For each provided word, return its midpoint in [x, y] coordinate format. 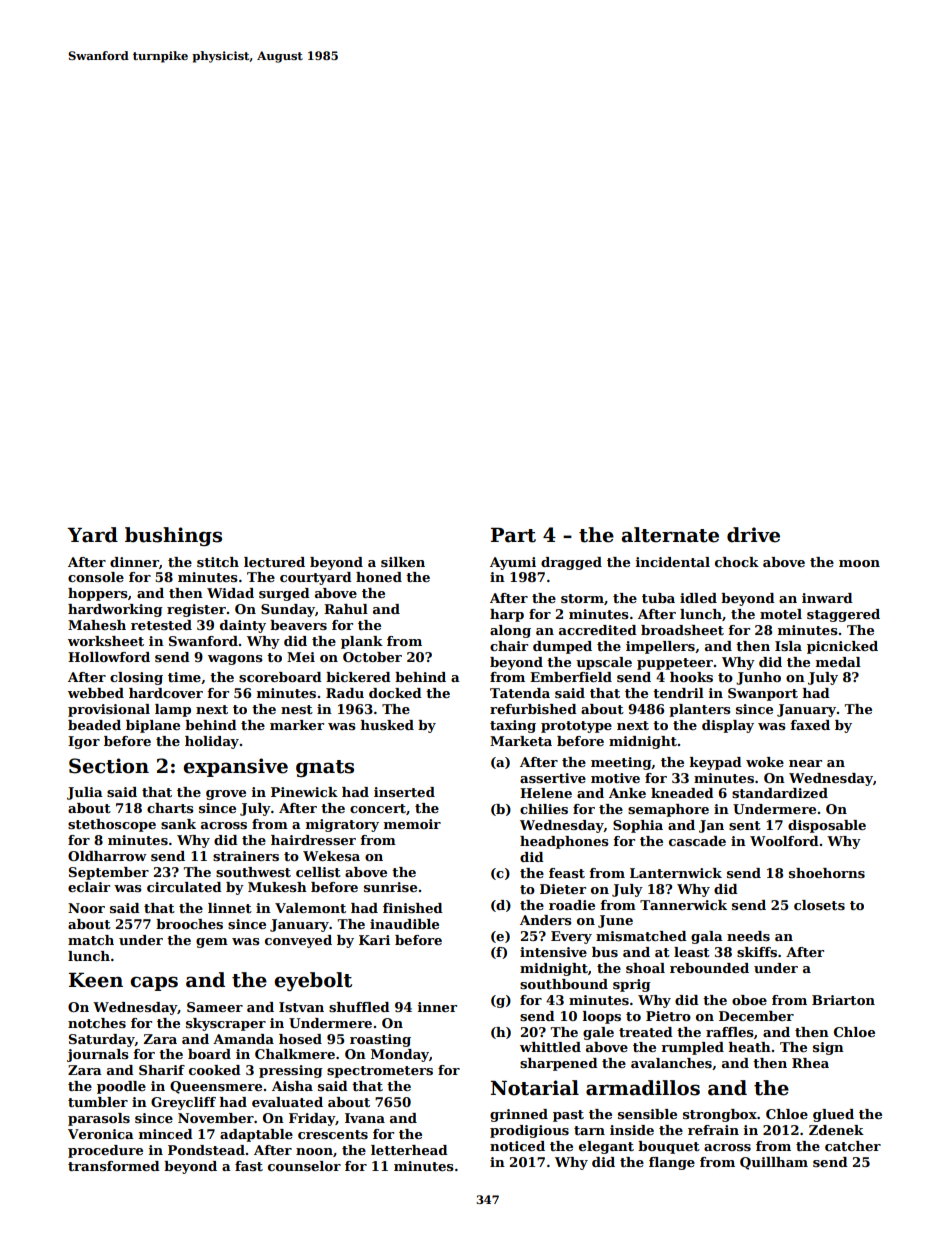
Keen [96, 980]
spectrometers [380, 1072]
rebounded [709, 968]
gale [598, 1033]
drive [753, 535]
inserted [404, 792]
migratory [342, 825]
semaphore [668, 810]
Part [513, 535]
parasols [99, 1119]
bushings [173, 536]
